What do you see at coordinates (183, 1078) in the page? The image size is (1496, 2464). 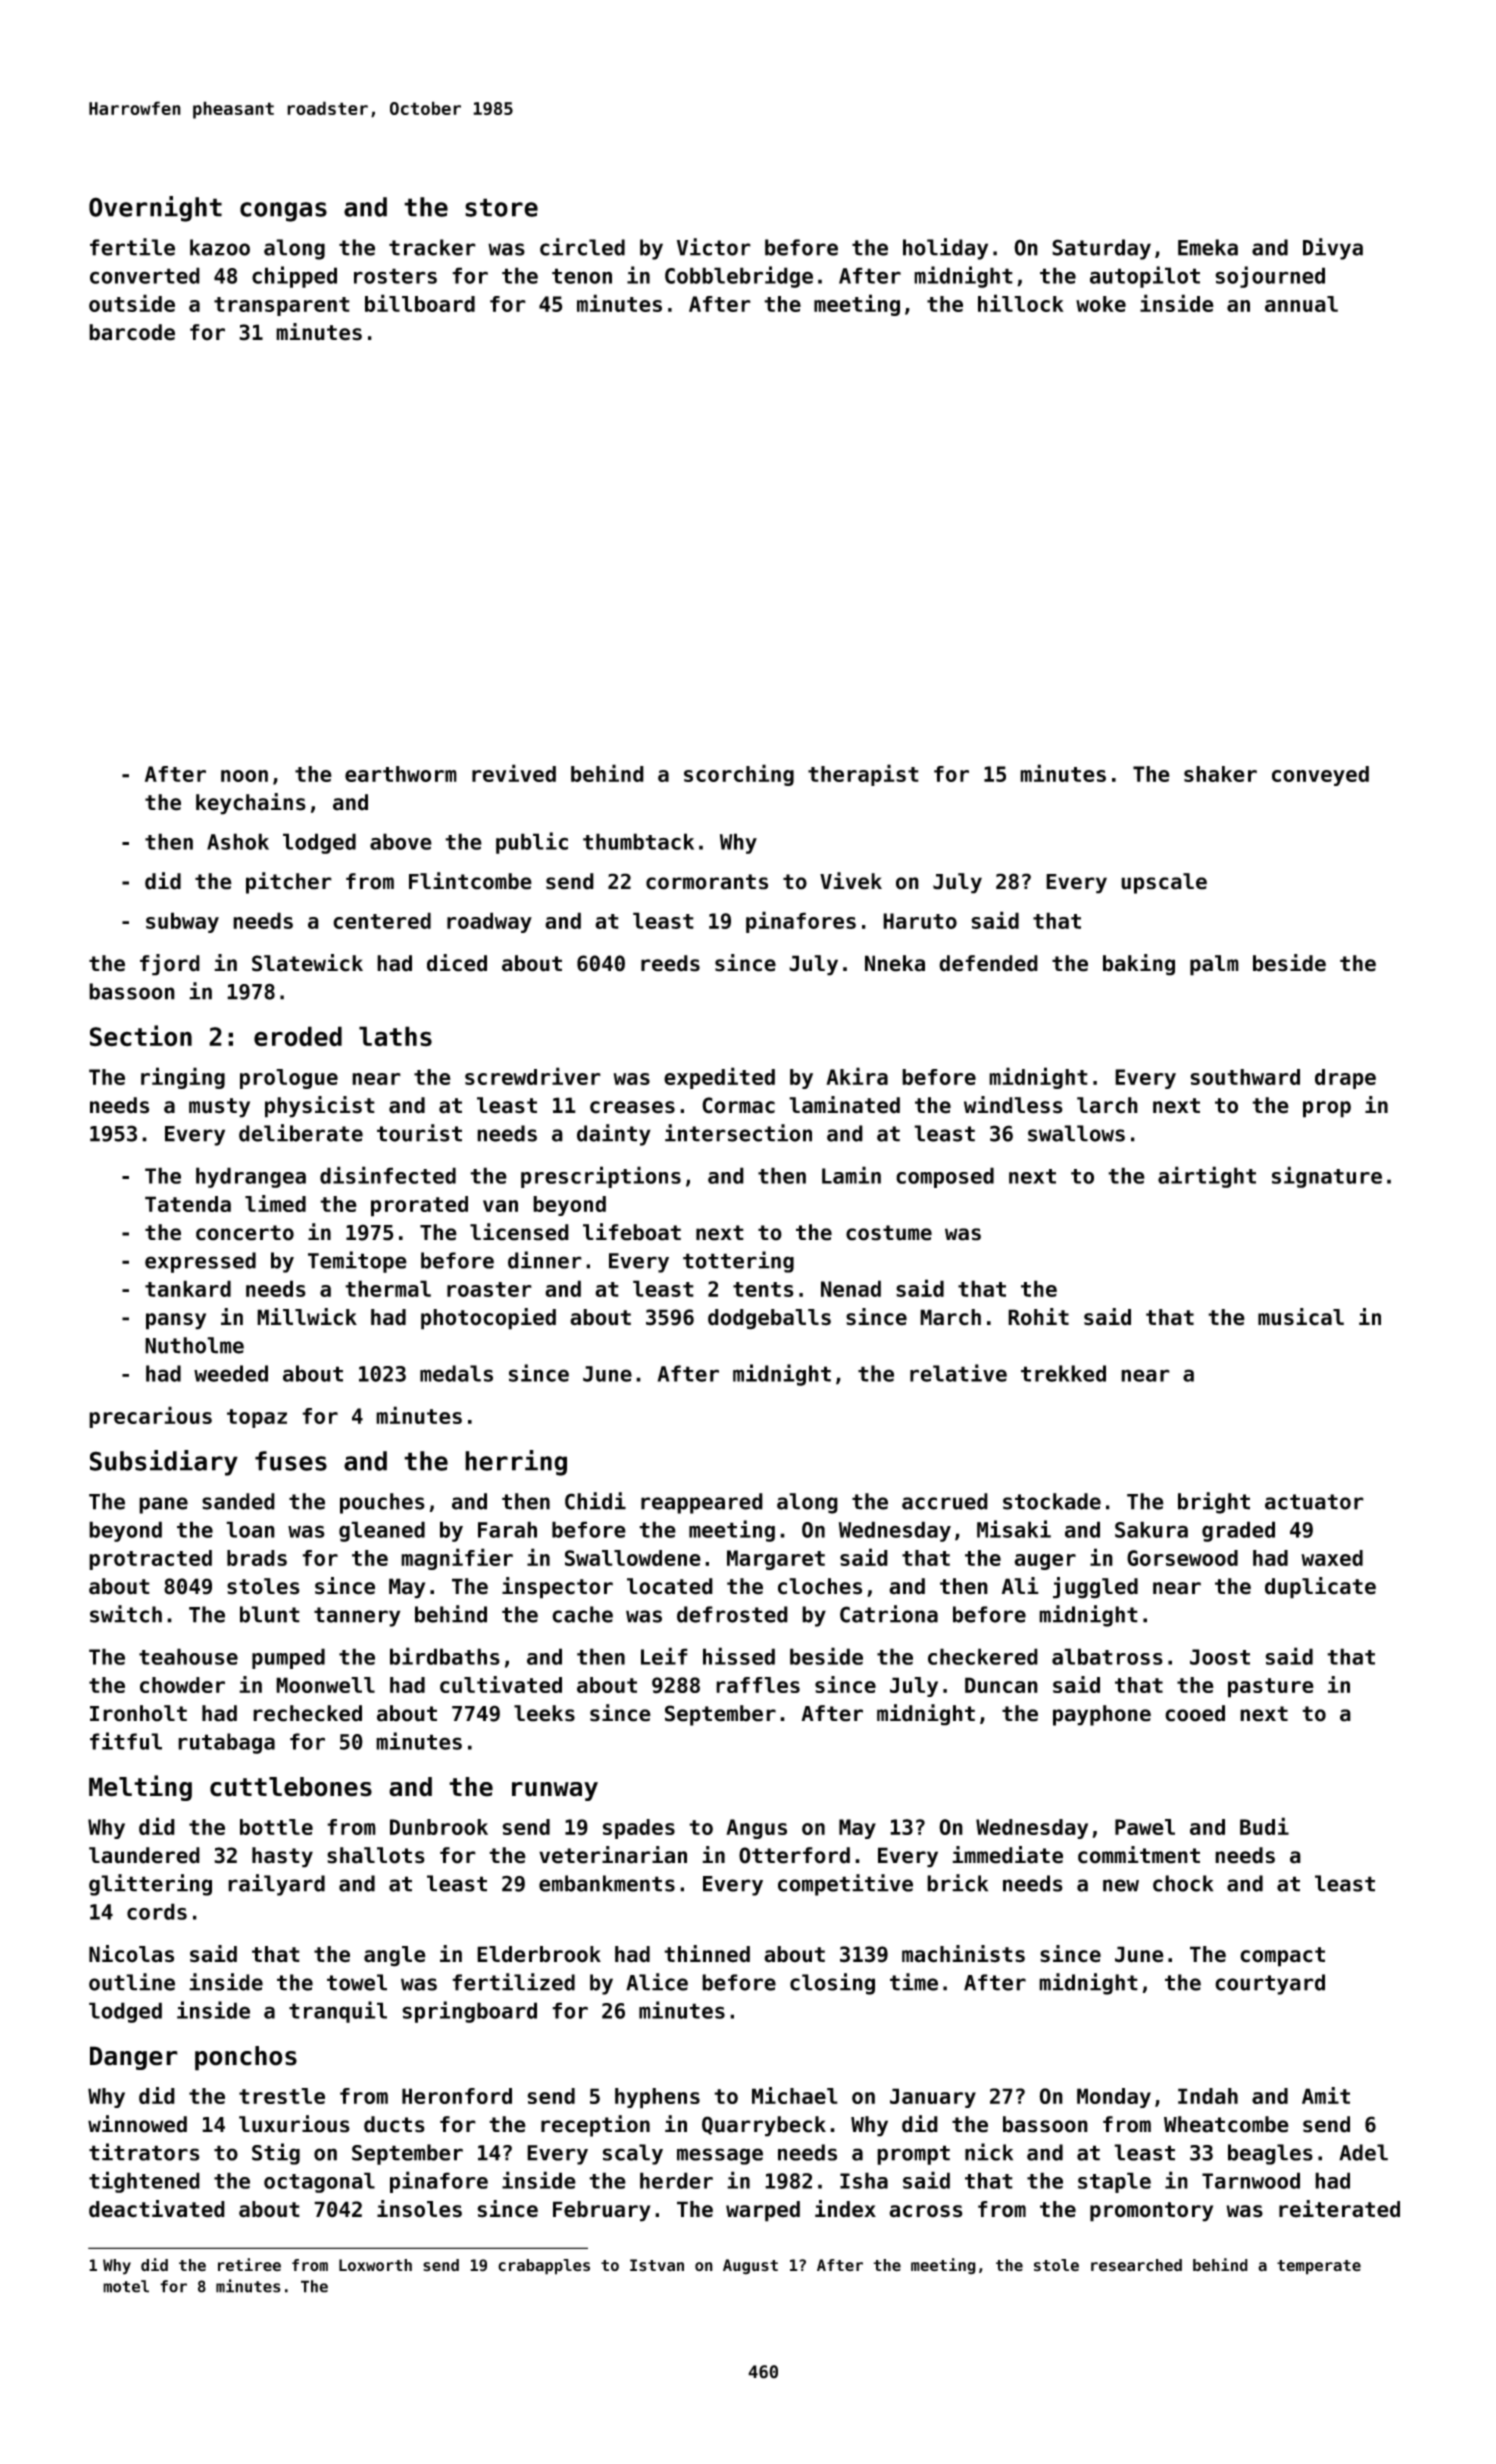 I see `ringing` at bounding box center [183, 1078].
